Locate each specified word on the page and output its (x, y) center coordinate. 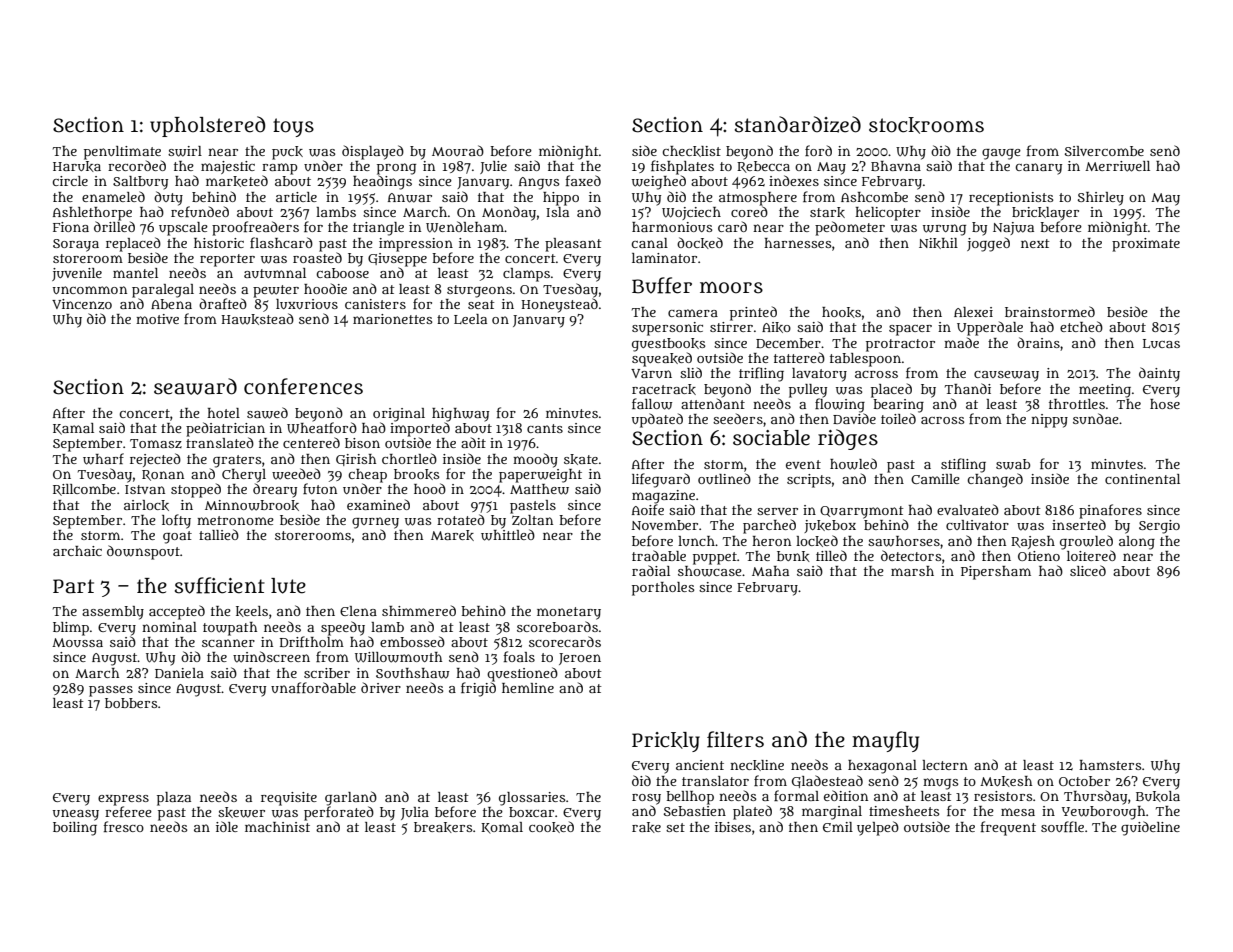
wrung (944, 230)
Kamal (73, 429)
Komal (502, 828)
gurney (375, 523)
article (296, 197)
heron (771, 541)
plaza (174, 799)
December (788, 343)
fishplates (682, 167)
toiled (898, 418)
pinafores (1110, 511)
